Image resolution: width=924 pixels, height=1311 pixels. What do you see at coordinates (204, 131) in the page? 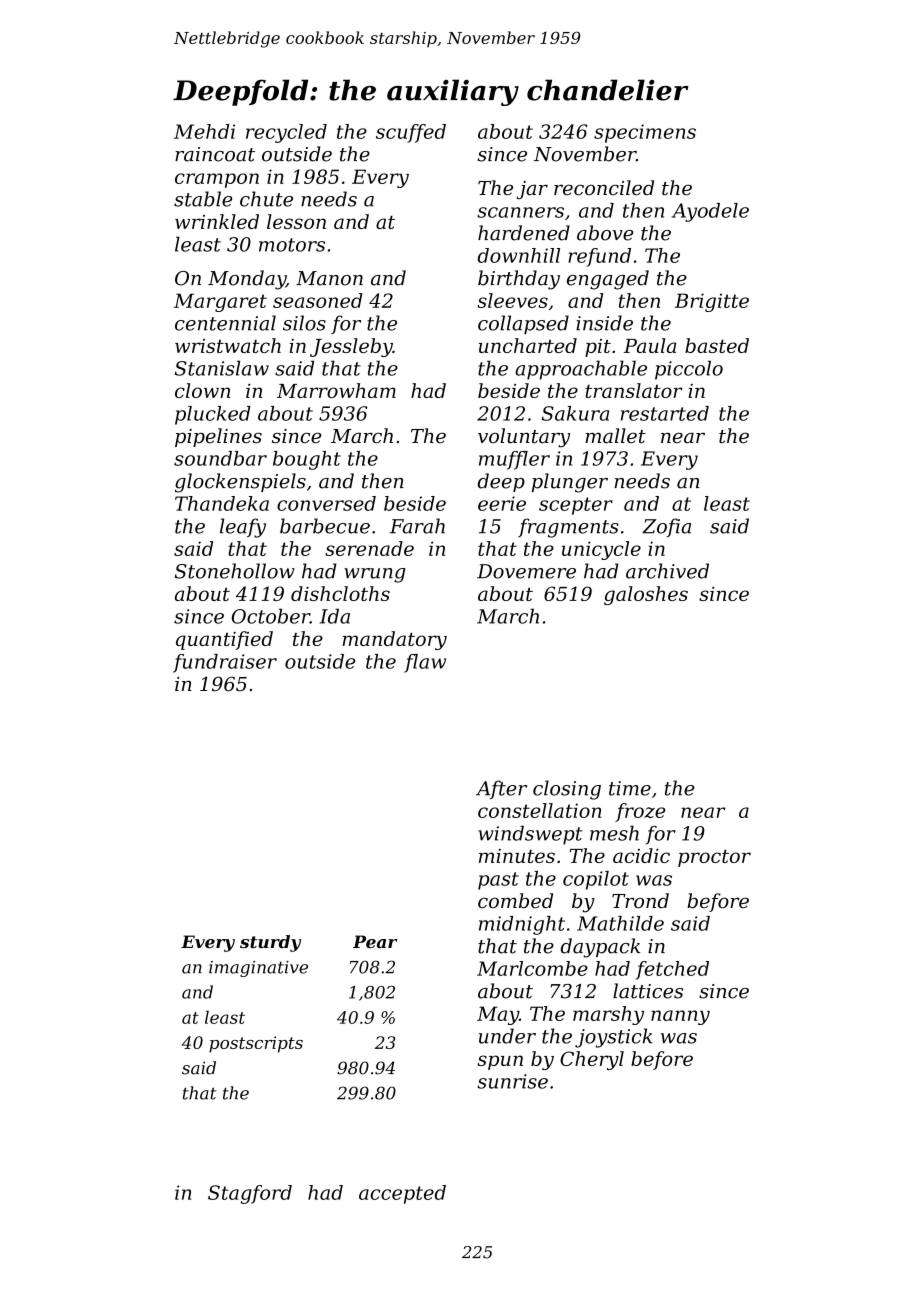
I see `Mehdi` at bounding box center [204, 131].
